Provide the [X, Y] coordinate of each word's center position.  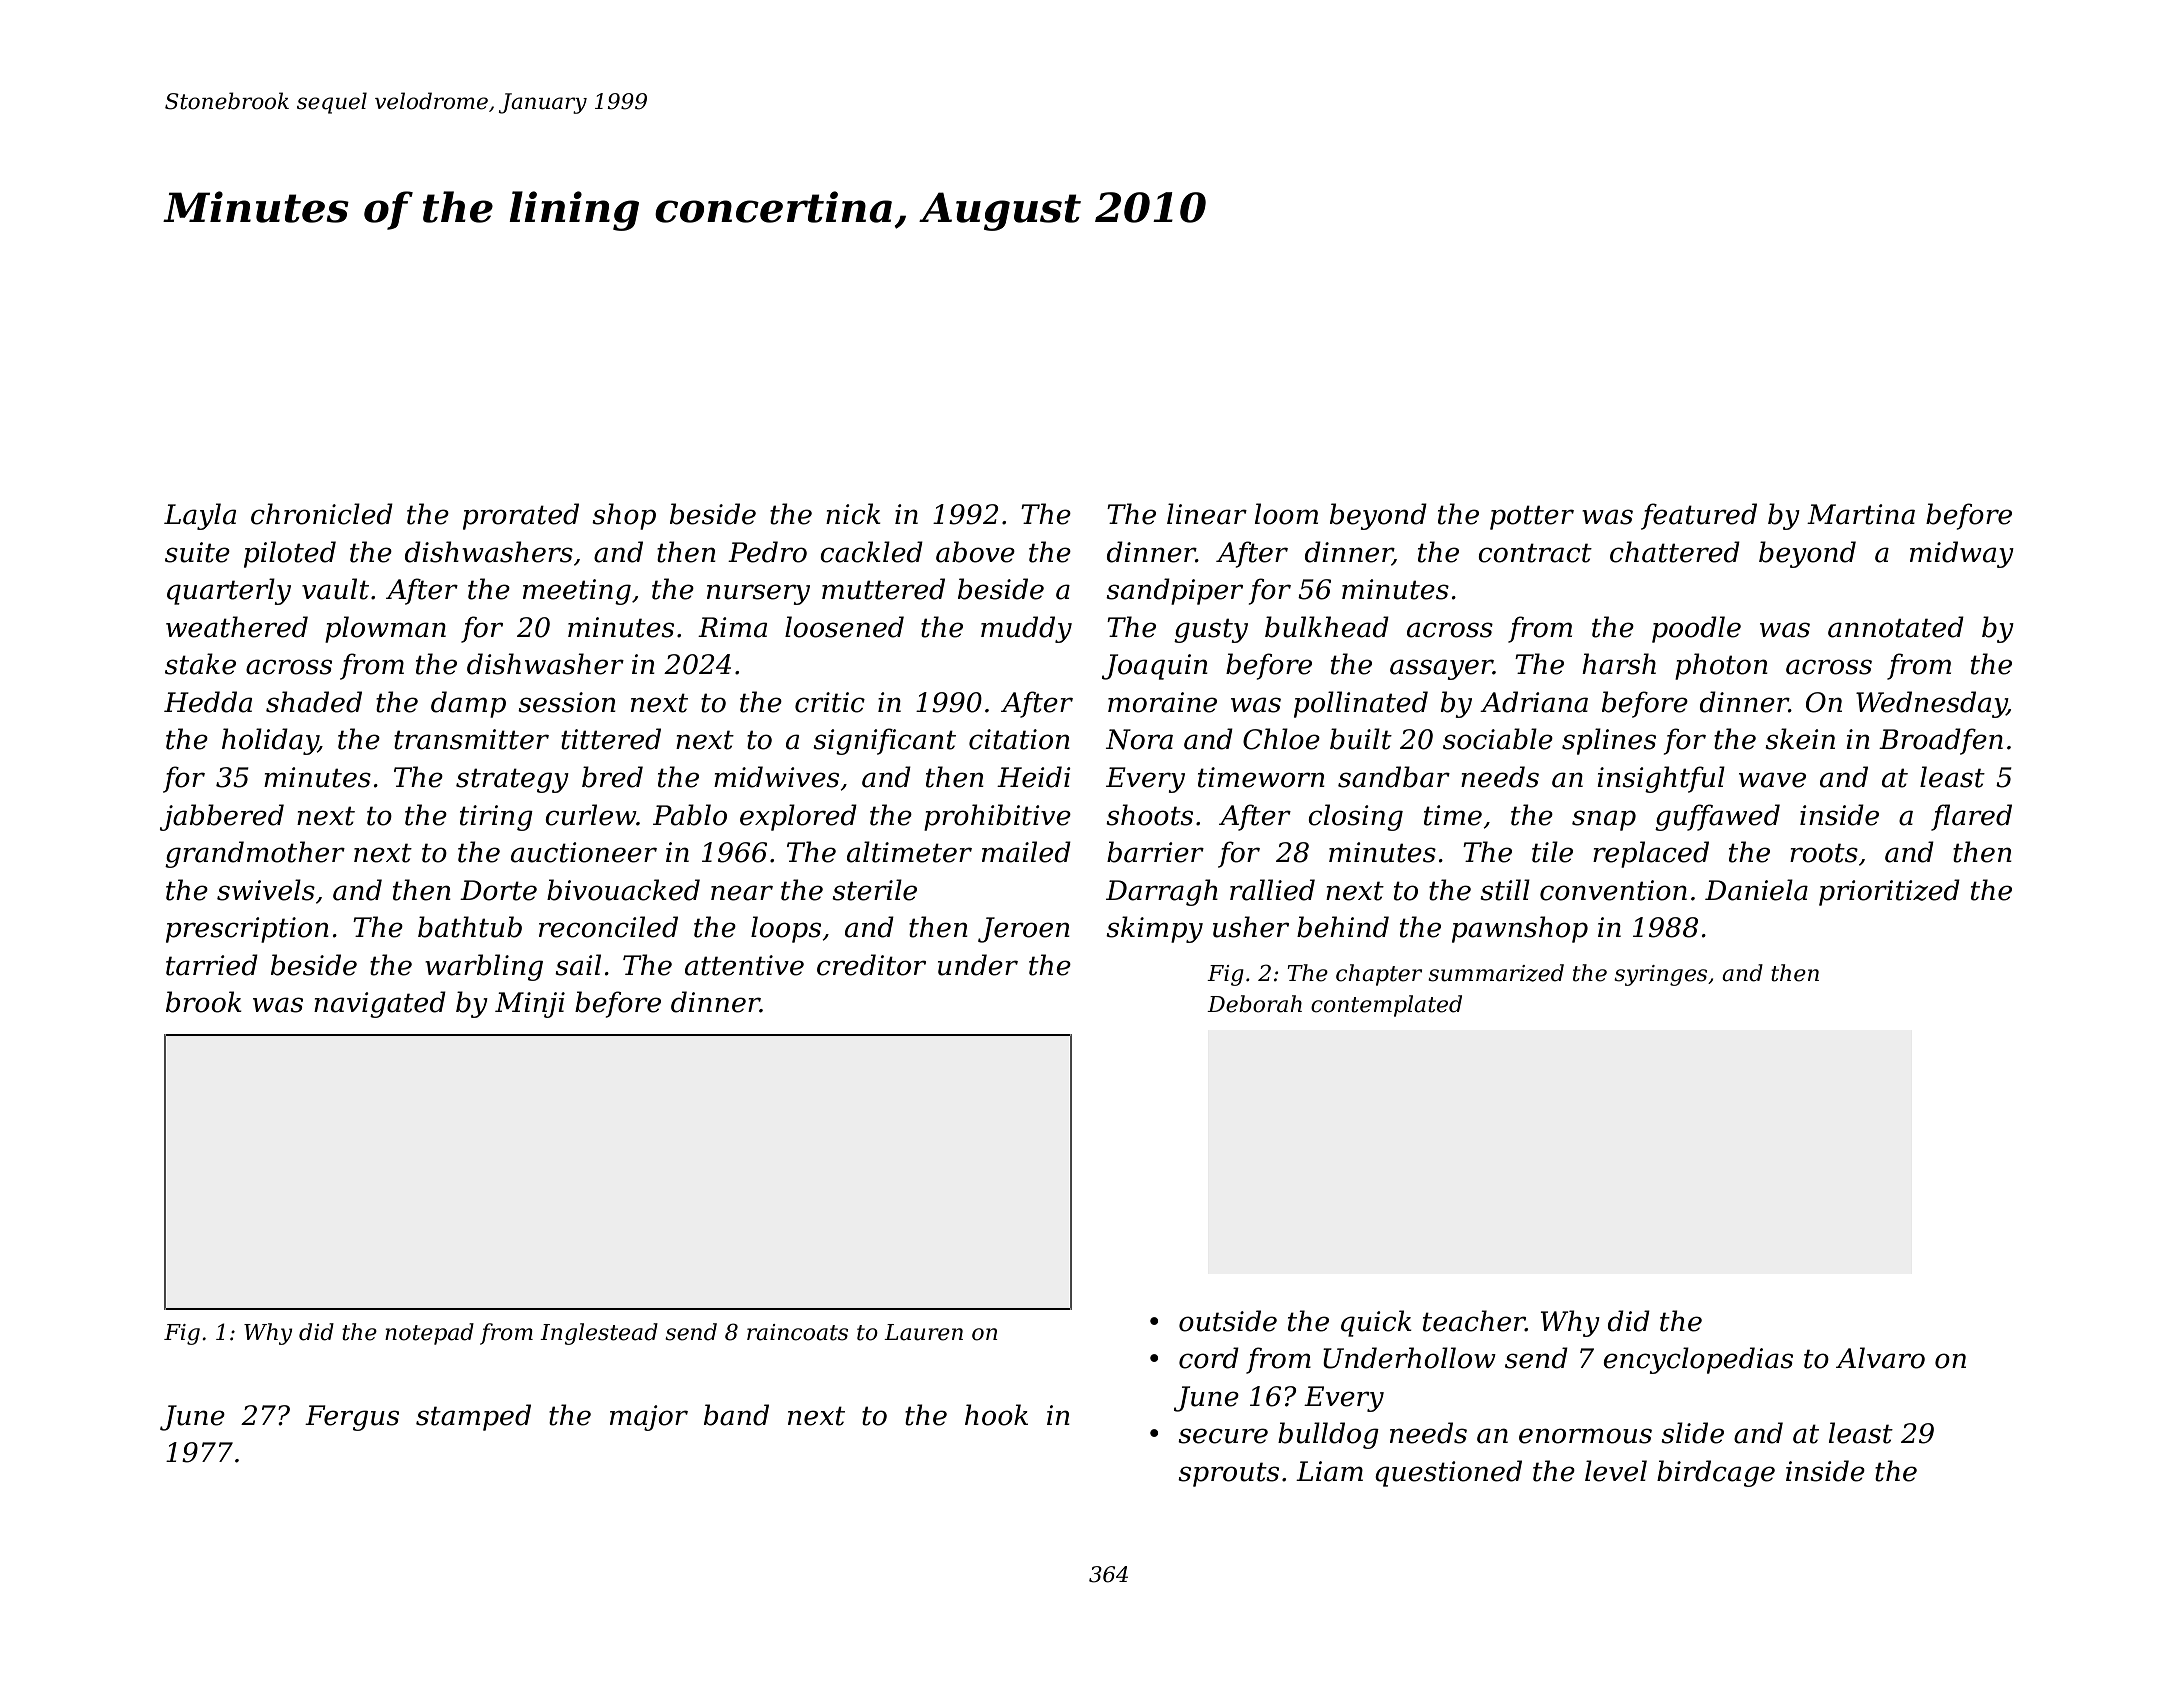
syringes [1660, 975]
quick [1376, 1323]
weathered [237, 627]
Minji [530, 1005]
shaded [314, 702]
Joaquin [1155, 667]
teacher [1474, 1321]
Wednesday [1931, 704]
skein [1800, 739]
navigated [380, 1004]
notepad [429, 1334]
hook [996, 1415]
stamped [473, 1417]
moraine [1162, 702]
